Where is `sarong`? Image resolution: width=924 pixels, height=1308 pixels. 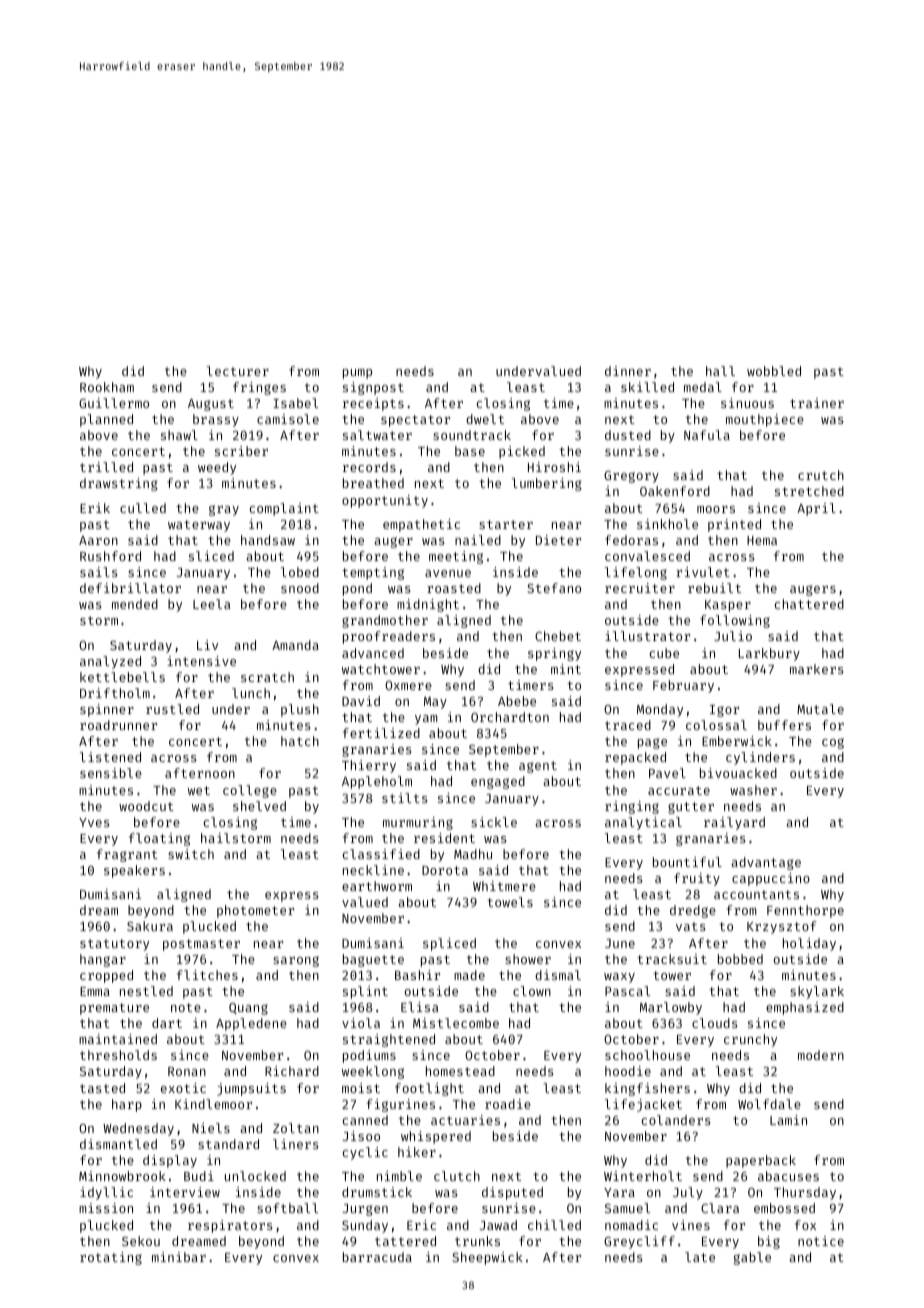
sarong is located at coordinates (296, 961).
